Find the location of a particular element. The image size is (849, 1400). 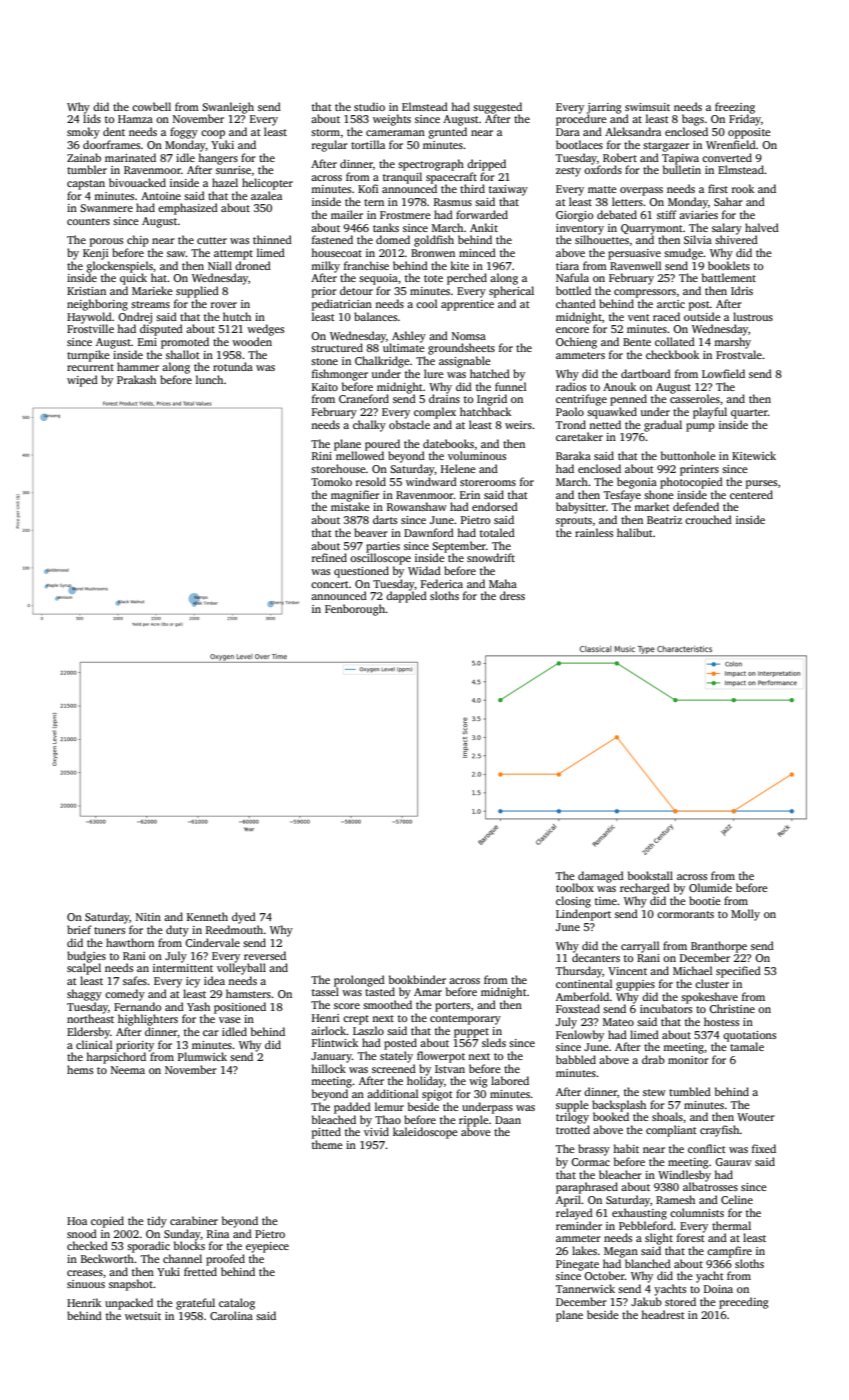

eyepiece is located at coordinates (267, 1247).
